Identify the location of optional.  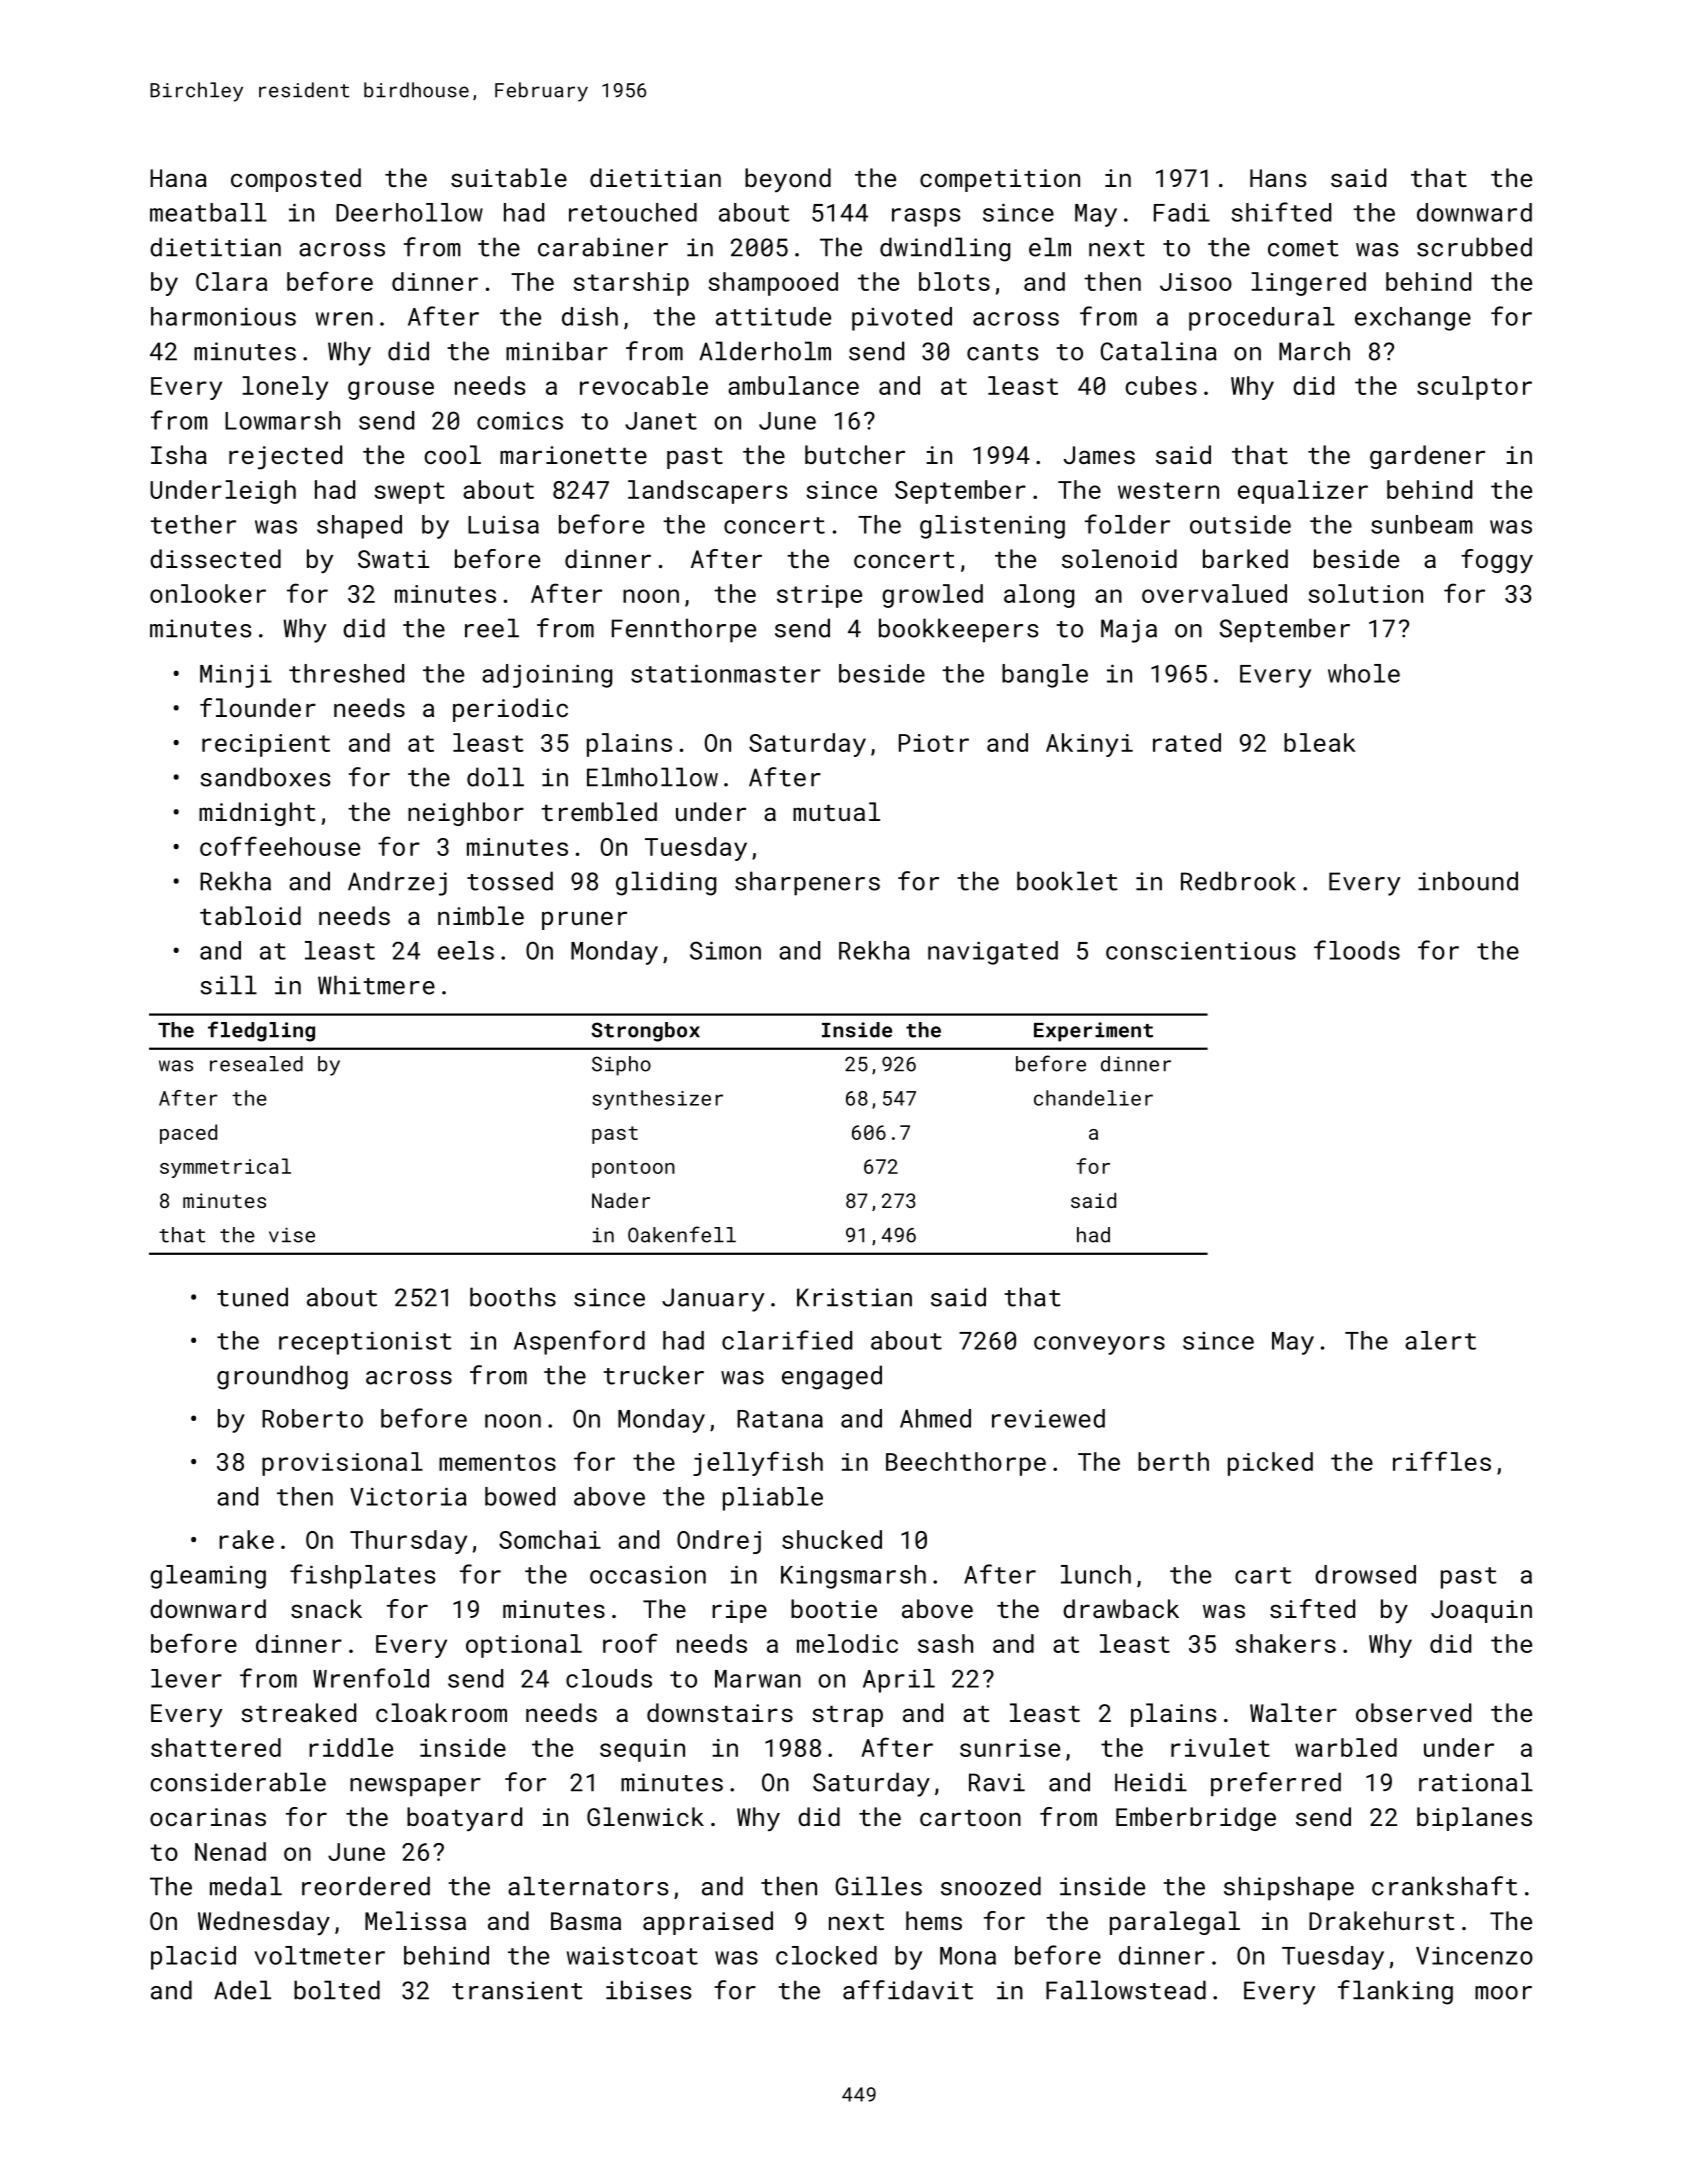
(524, 1646).
